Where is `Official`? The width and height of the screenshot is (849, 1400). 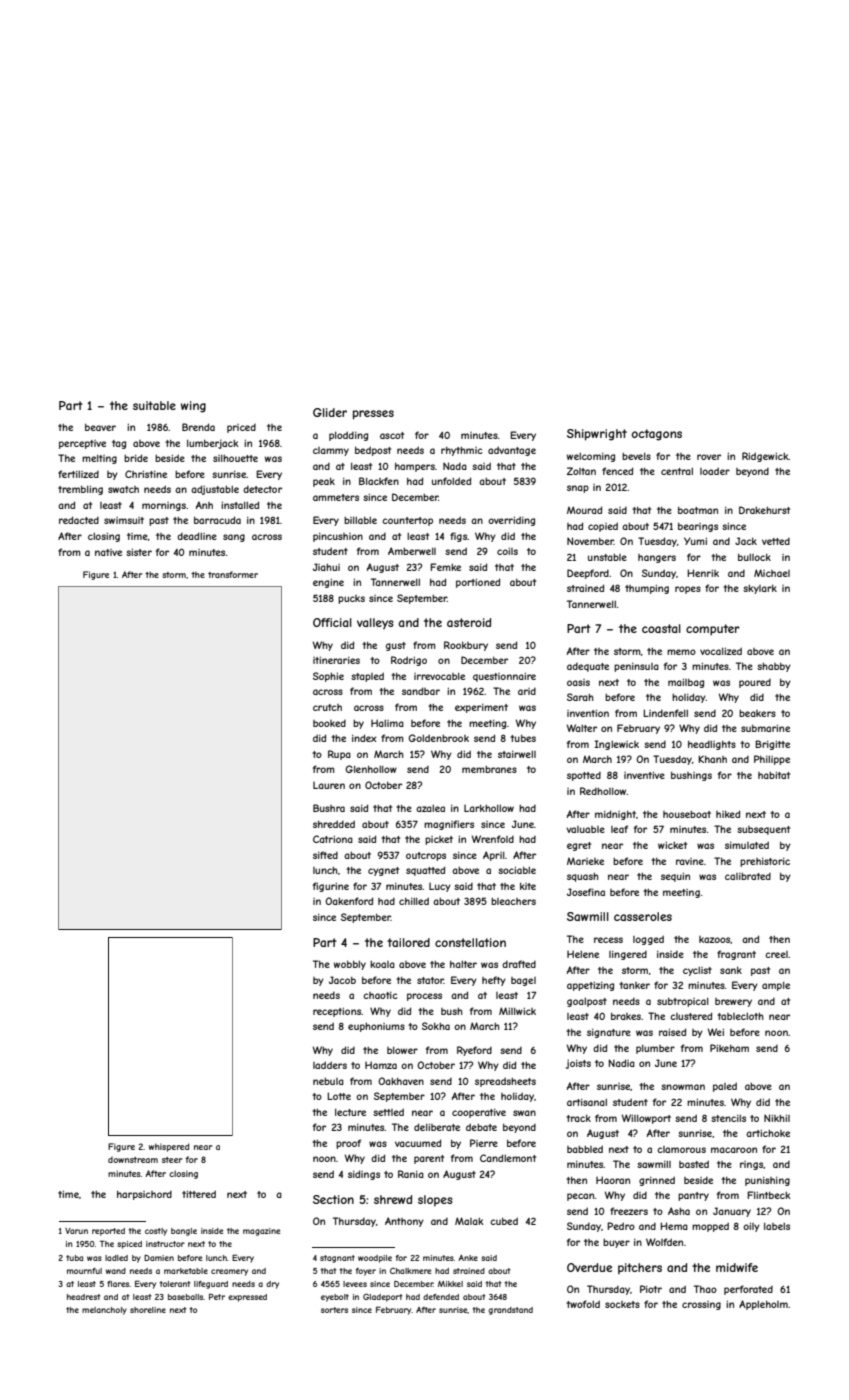
Official is located at coordinates (332, 622).
